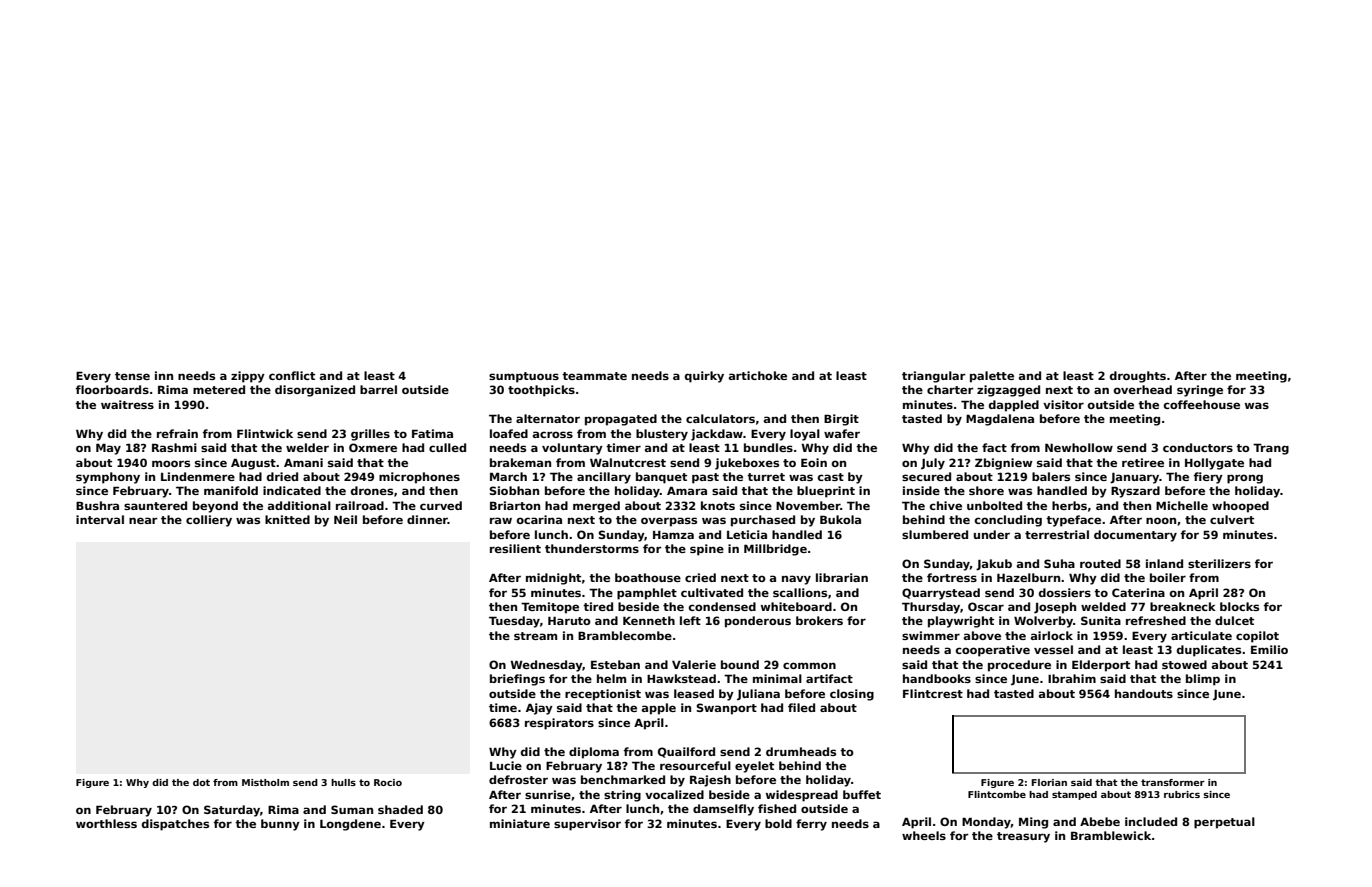  Describe the element at coordinates (517, 680) in the image. I see `briefings` at that location.
